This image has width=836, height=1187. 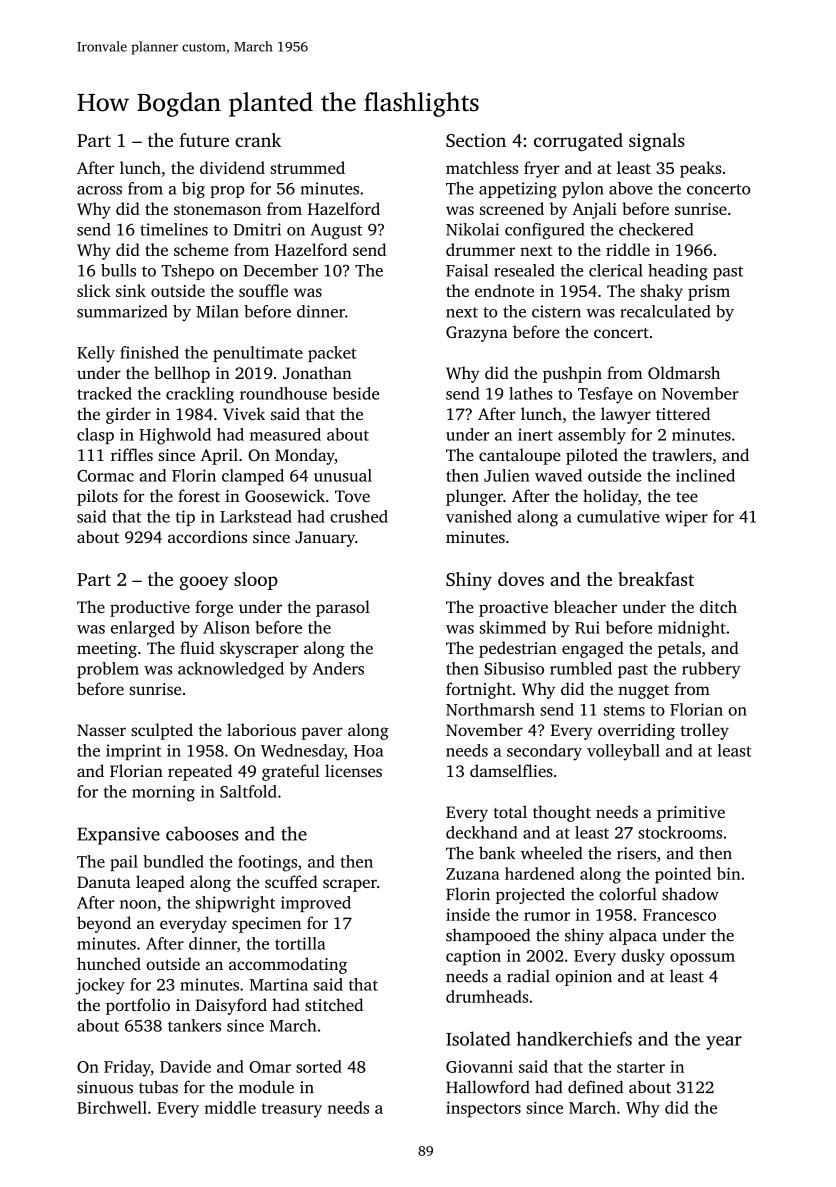 I want to click on tip, so click(x=185, y=518).
